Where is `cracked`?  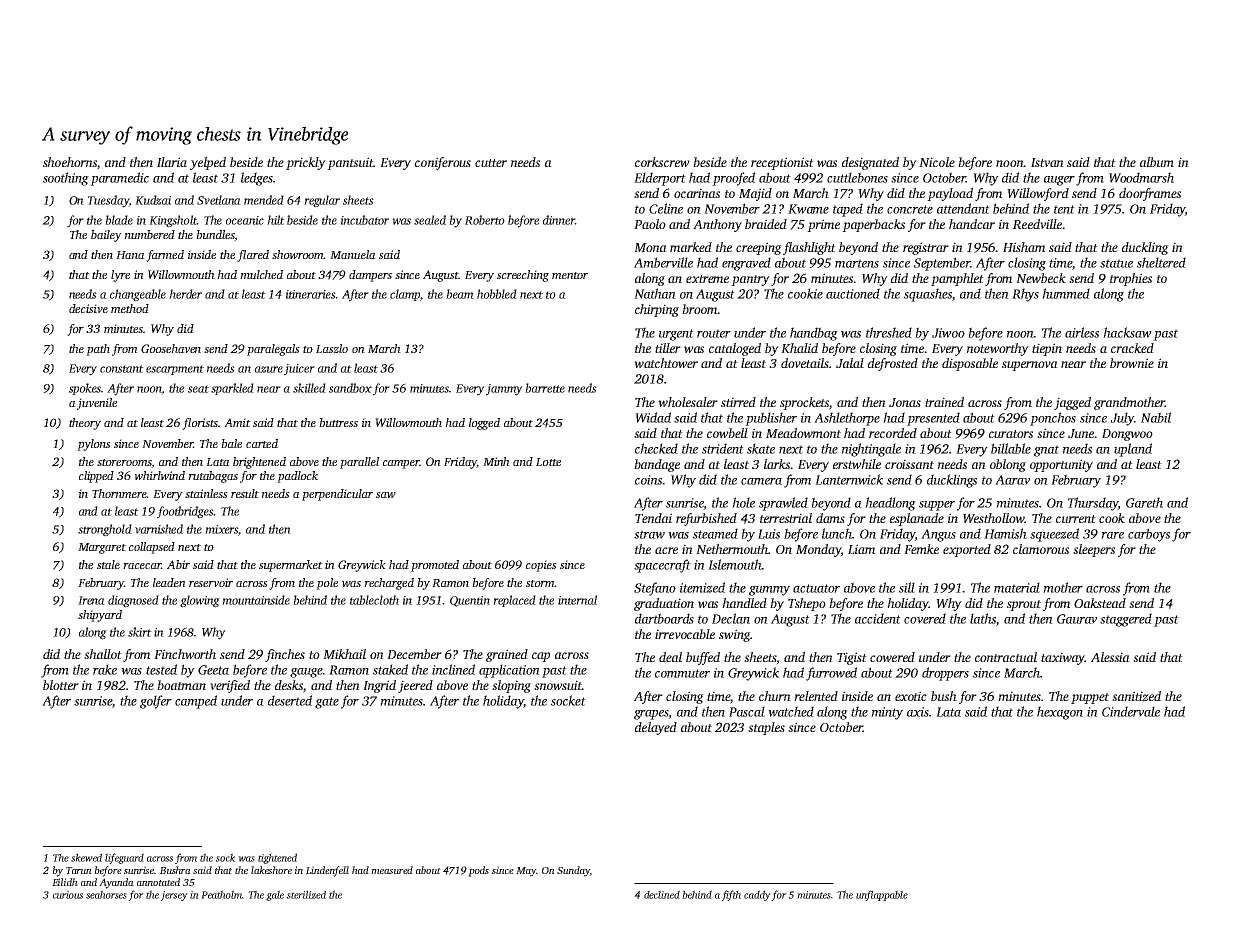 cracked is located at coordinates (1132, 348).
